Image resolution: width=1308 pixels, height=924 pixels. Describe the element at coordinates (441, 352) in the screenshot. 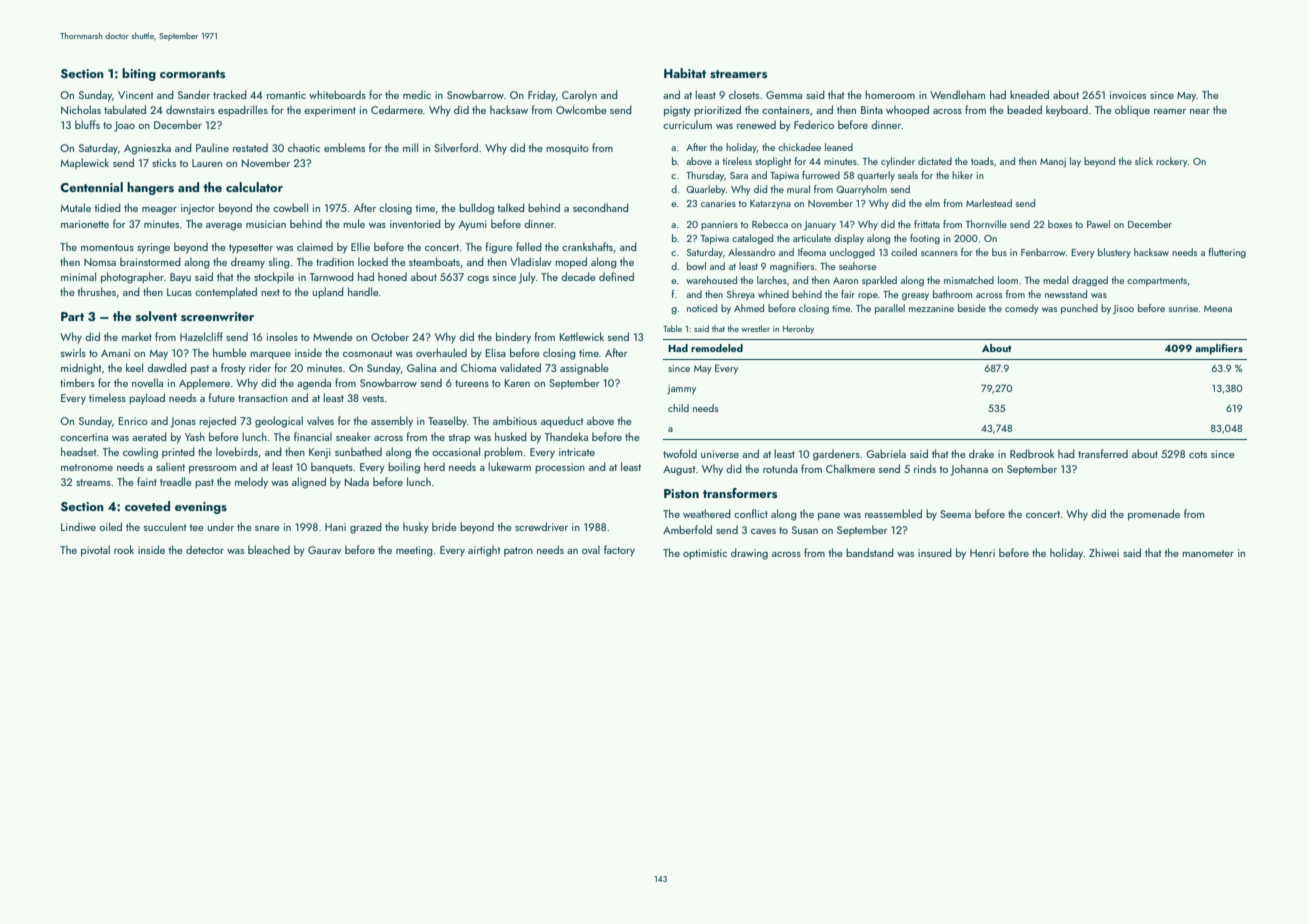

I see `overhauled` at that location.
